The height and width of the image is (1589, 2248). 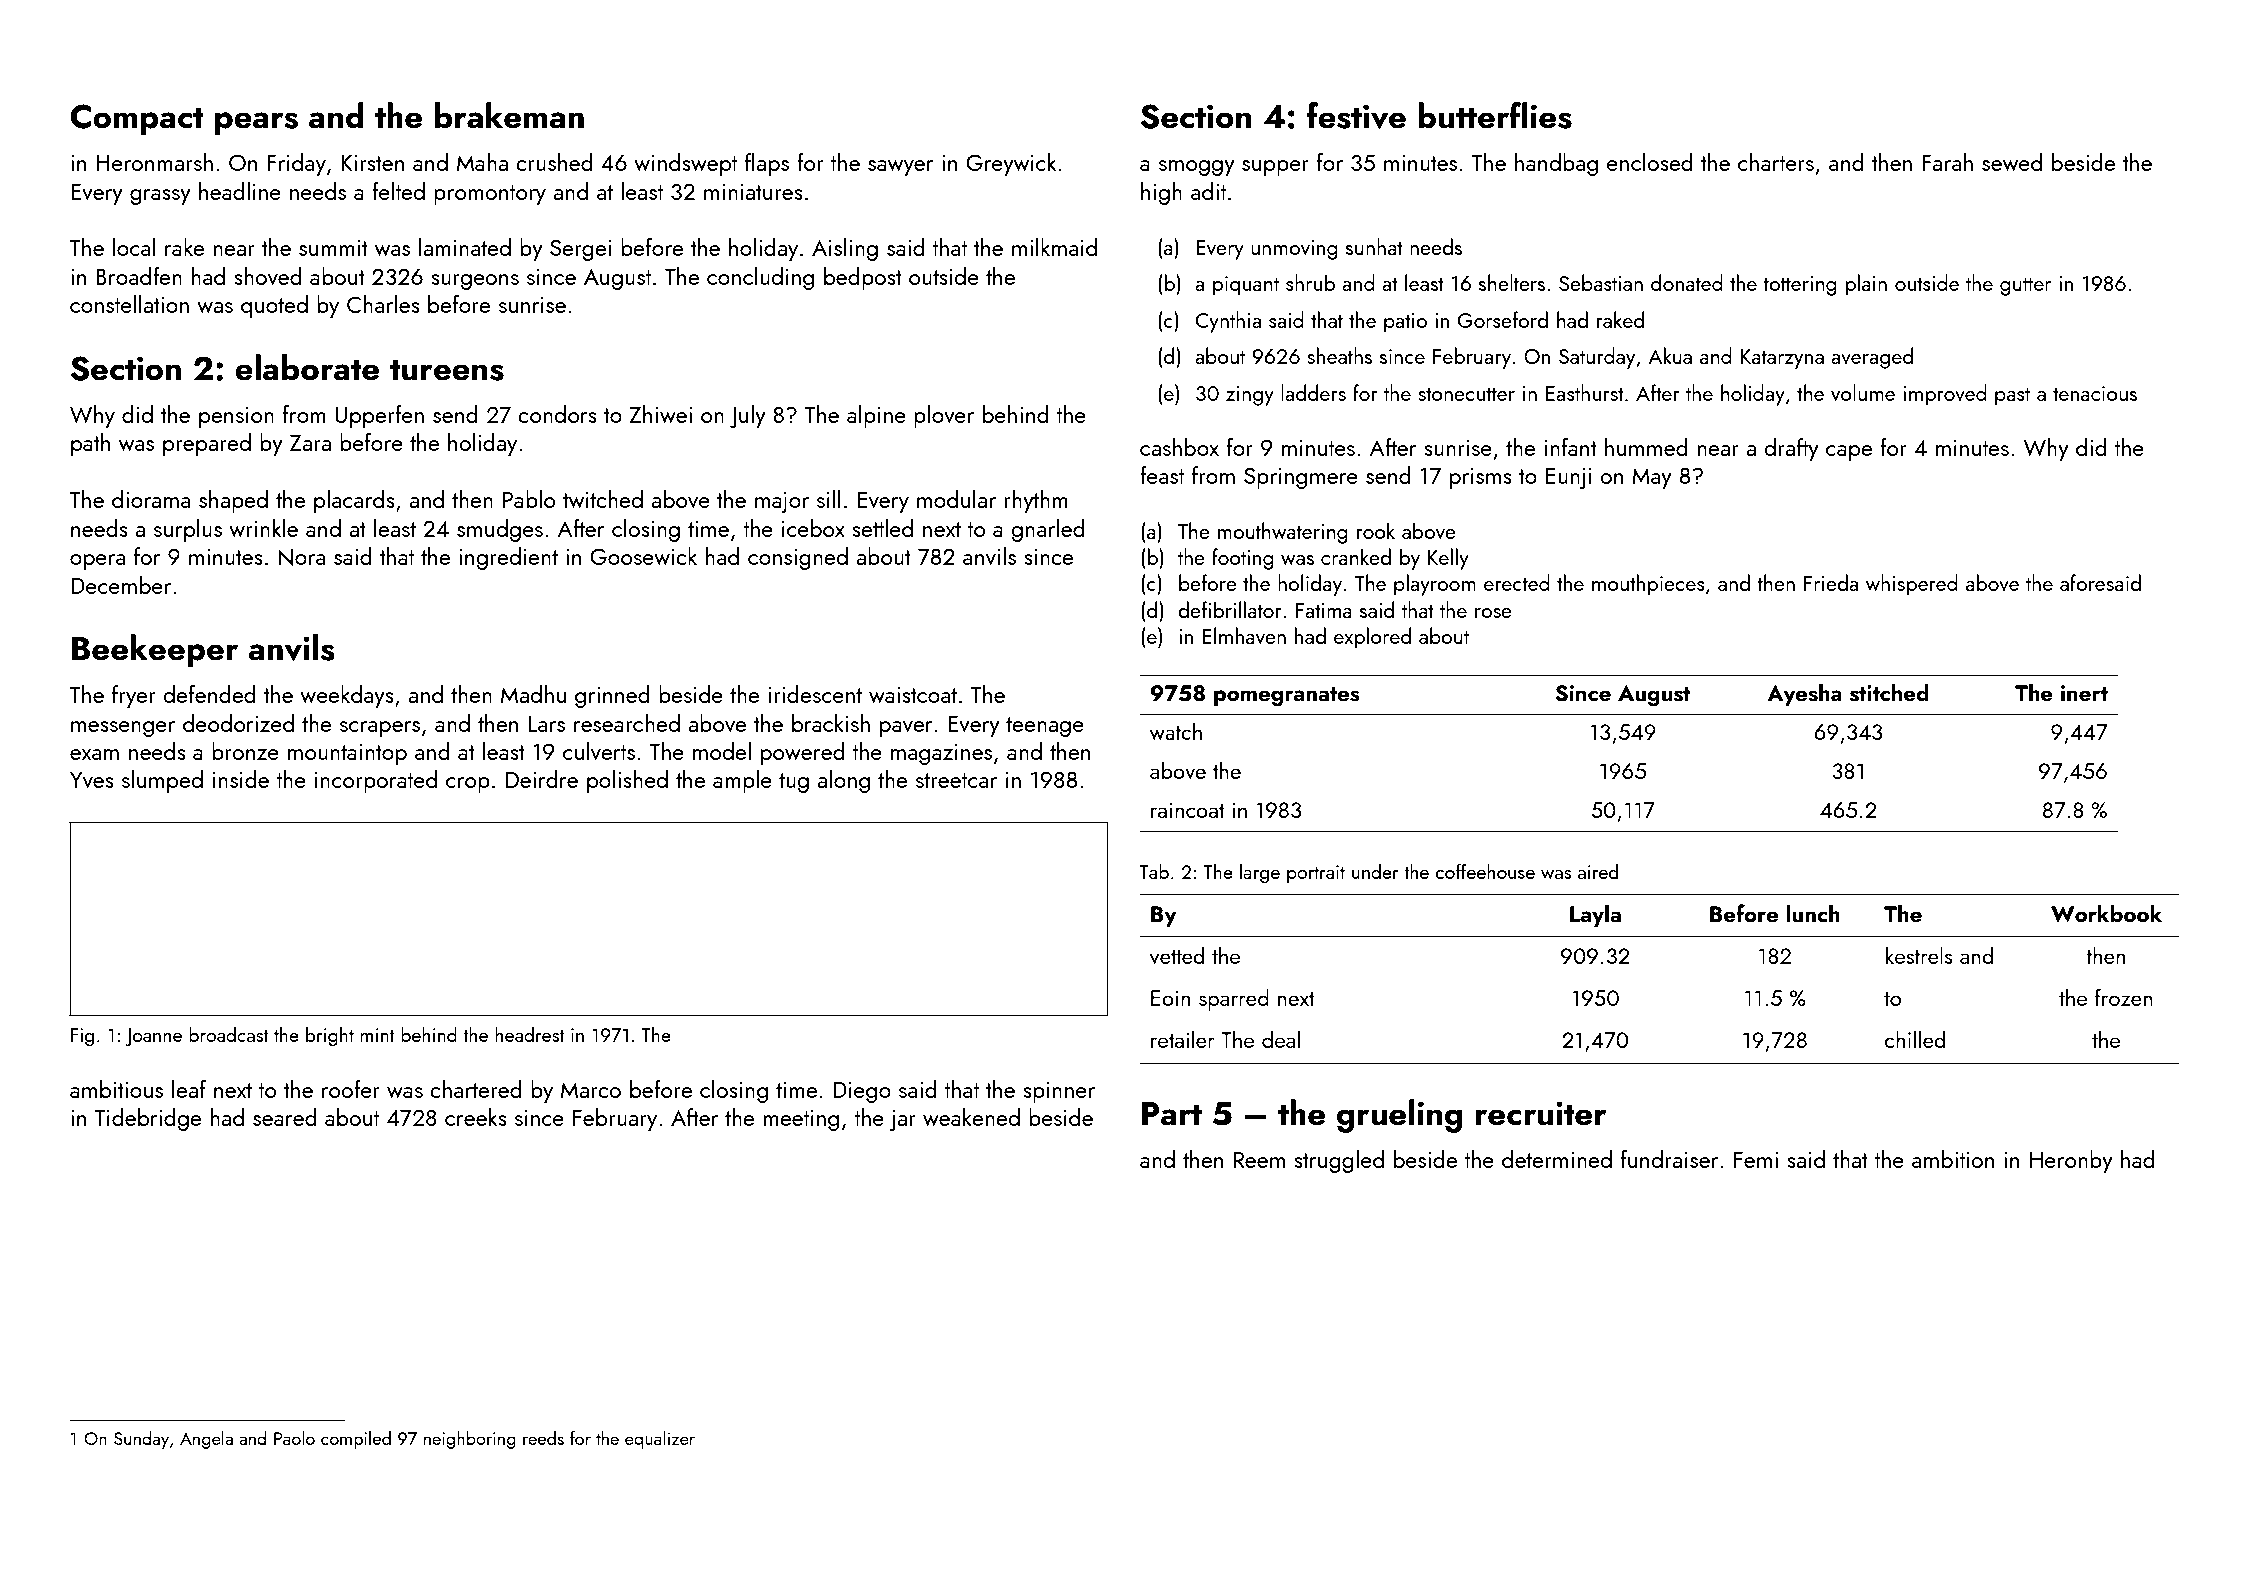 What do you see at coordinates (1912, 585) in the image?
I see `whispered` at bounding box center [1912, 585].
